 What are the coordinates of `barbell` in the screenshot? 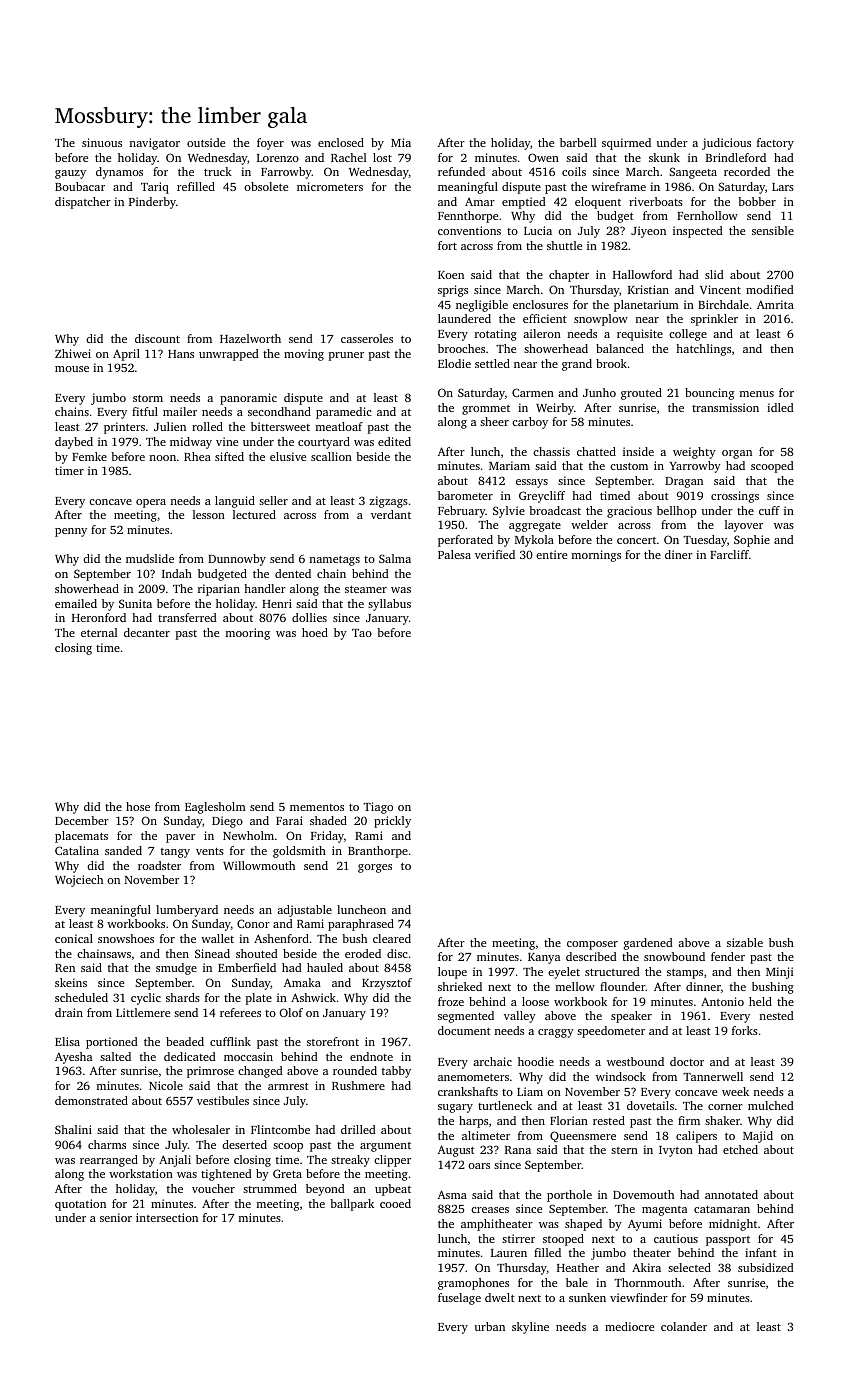 It's located at (578, 142).
